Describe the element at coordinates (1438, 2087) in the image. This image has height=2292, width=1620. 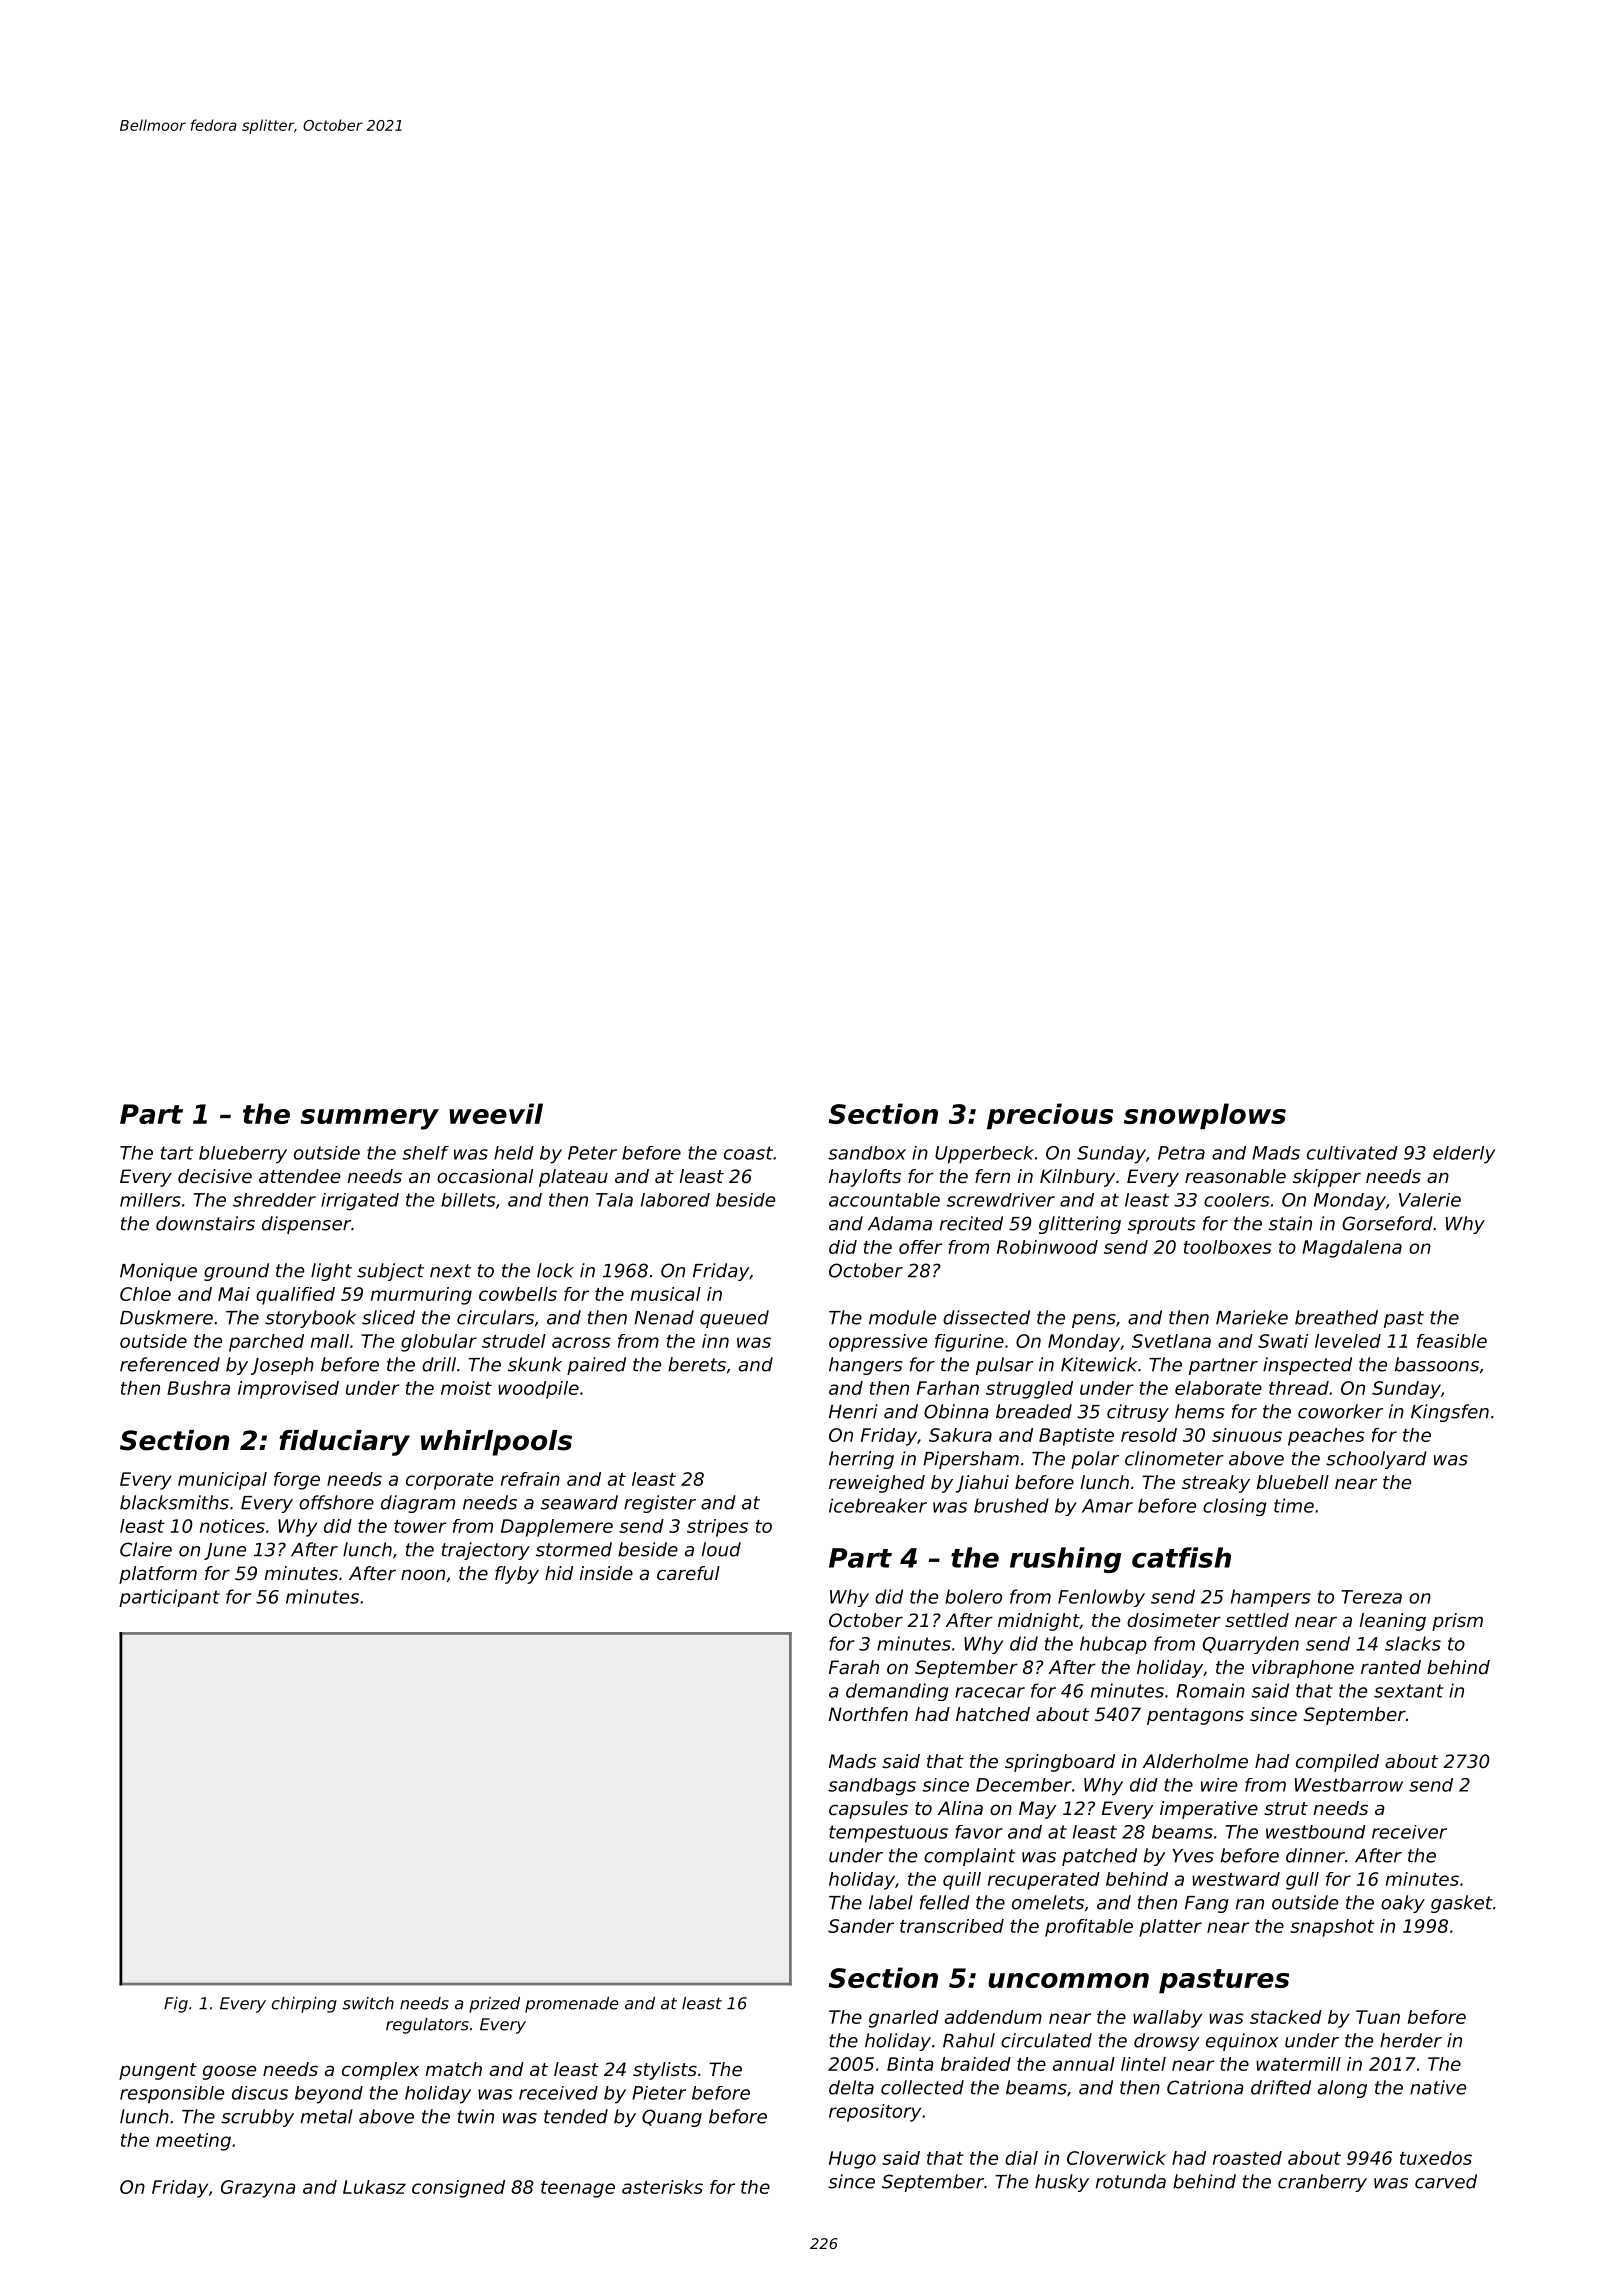
I see `native` at that location.
